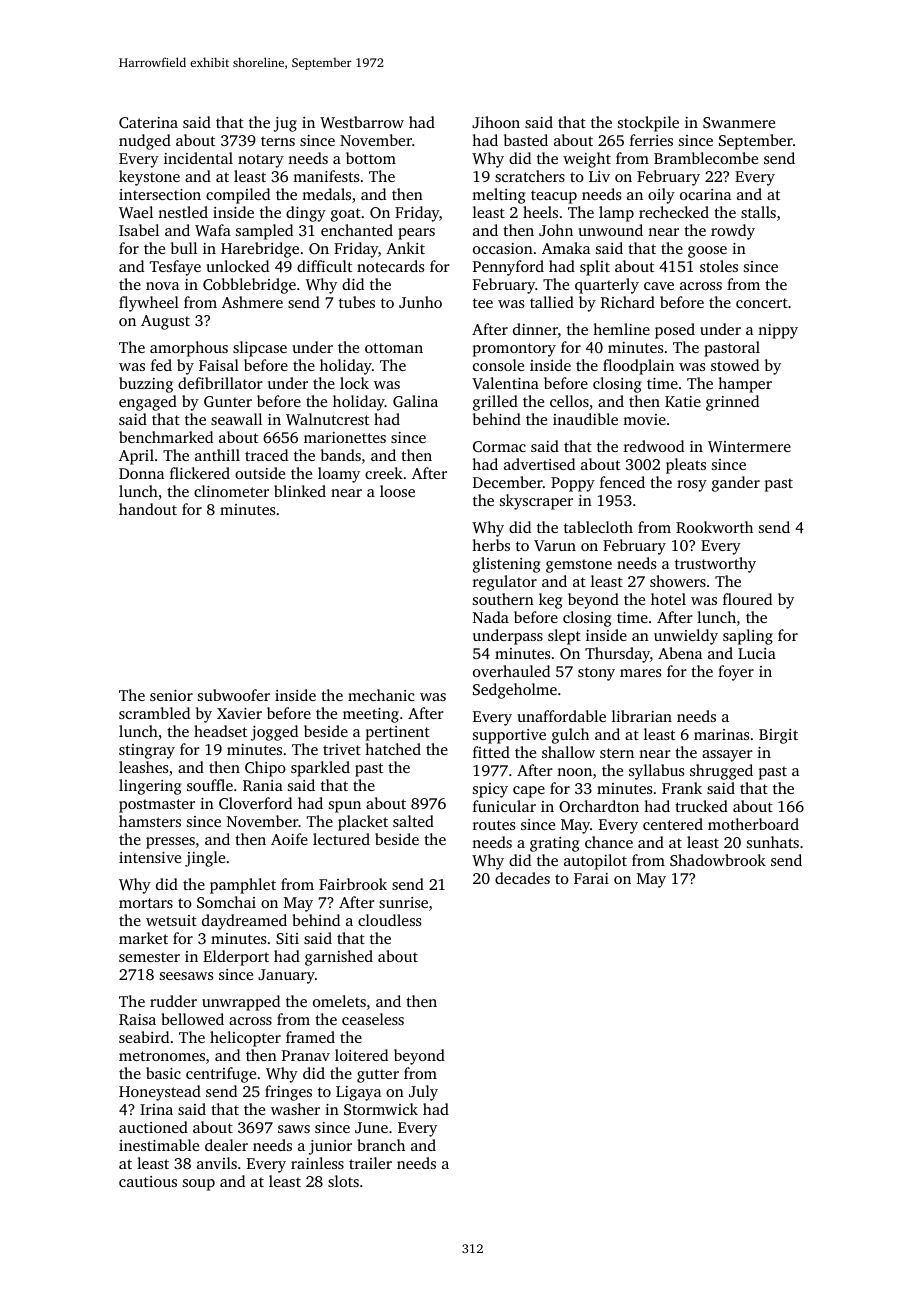  I want to click on Wintermere, so click(749, 447).
